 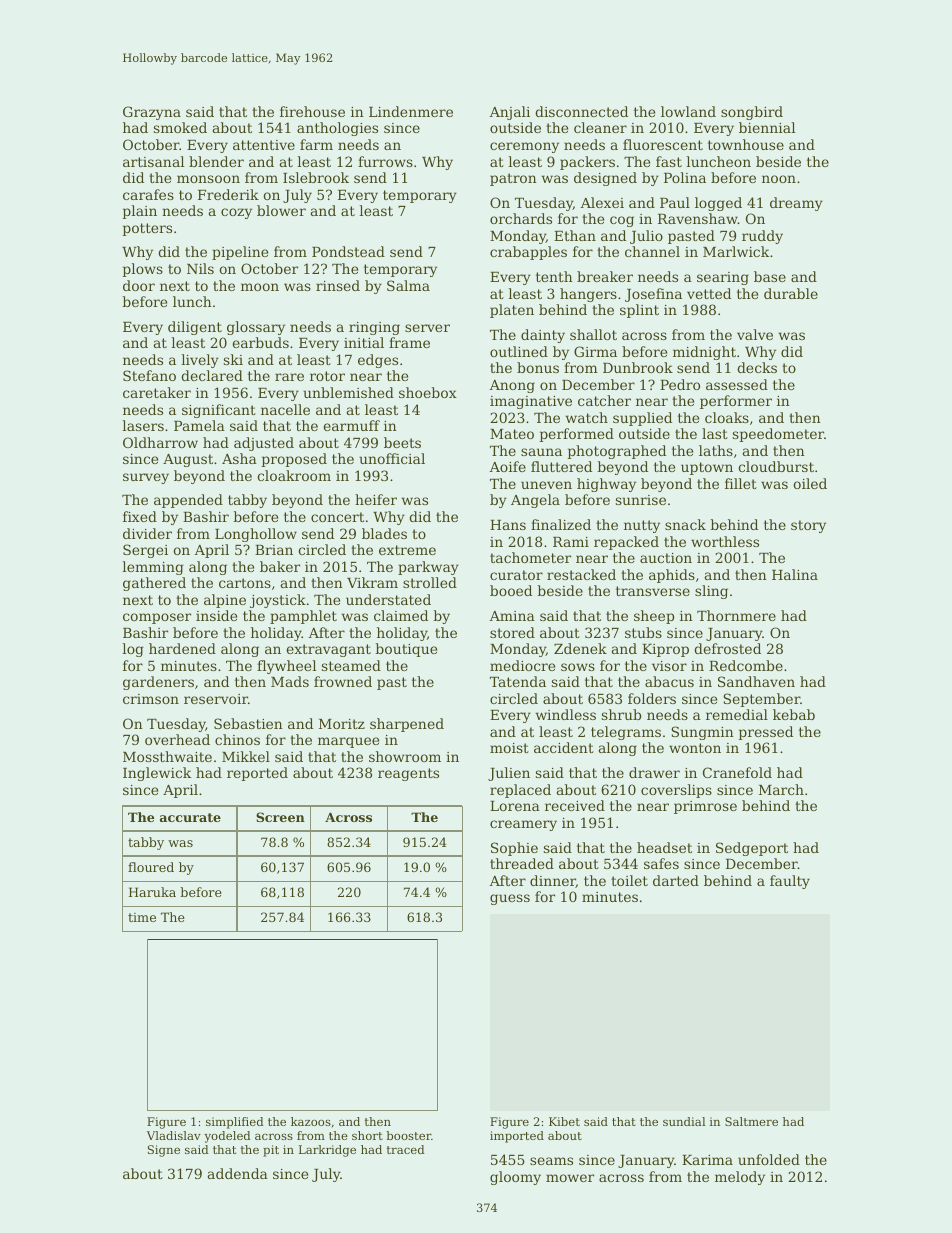 What do you see at coordinates (151, 867) in the screenshot?
I see `floured` at bounding box center [151, 867].
